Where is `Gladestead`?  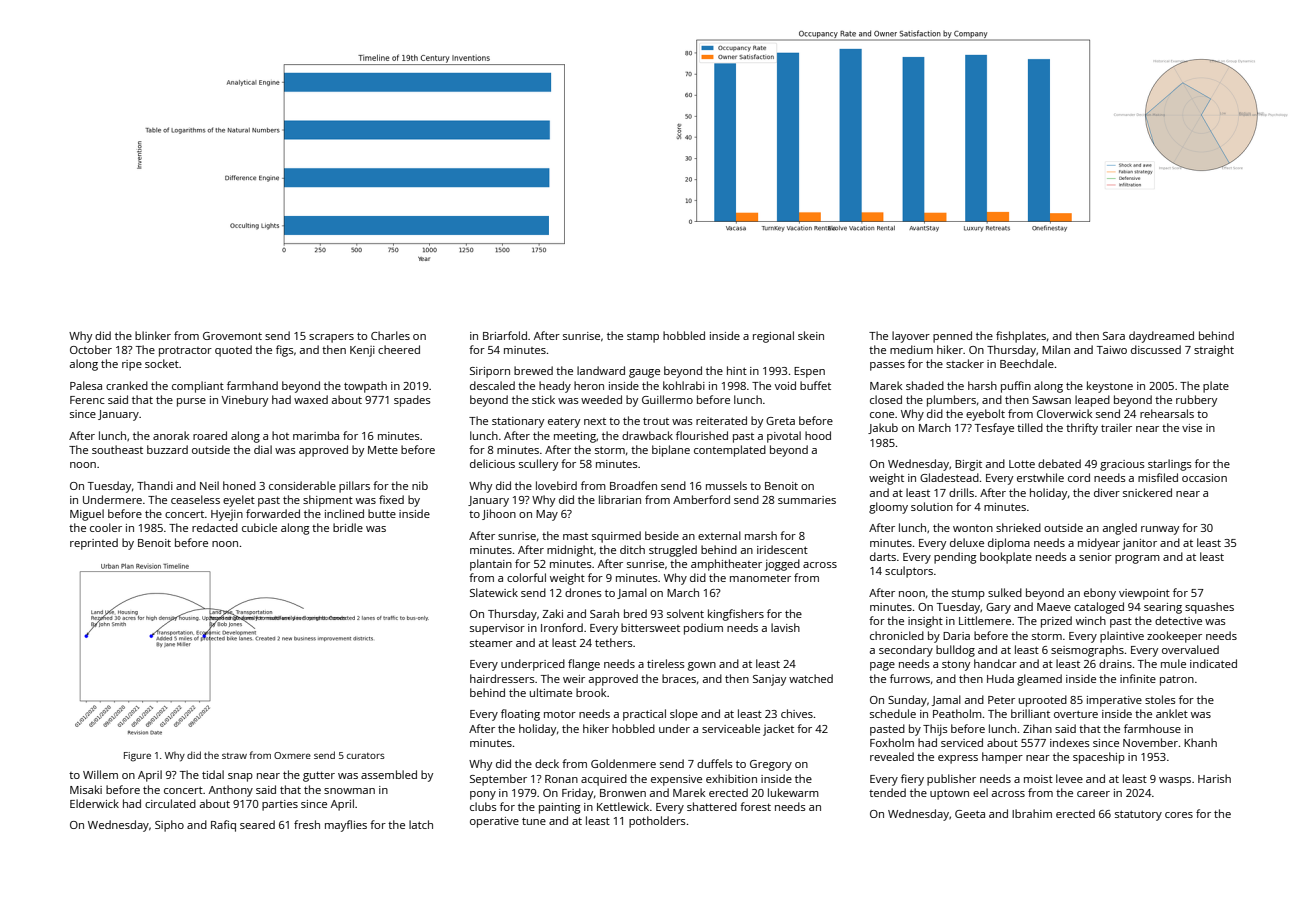
Gladestead is located at coordinates (949, 477).
